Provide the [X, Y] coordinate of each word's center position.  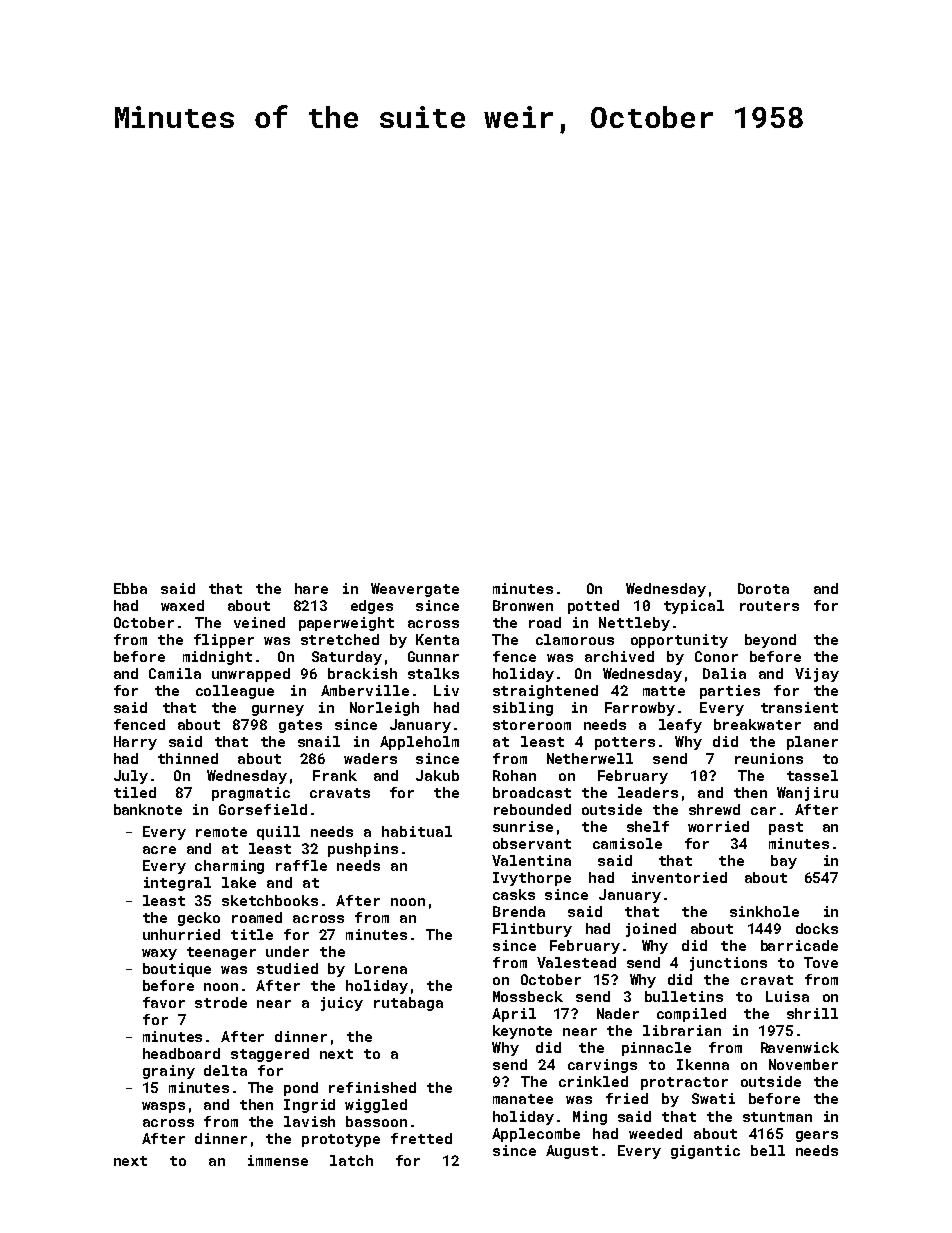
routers [769, 606]
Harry [135, 743]
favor [164, 1002]
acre [159, 850]
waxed [182, 605]
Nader [618, 1013]
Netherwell [590, 758]
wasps [163, 1107]
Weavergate [415, 590]
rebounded [532, 809]
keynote [522, 1032]
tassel [812, 775]
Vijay [817, 675]
